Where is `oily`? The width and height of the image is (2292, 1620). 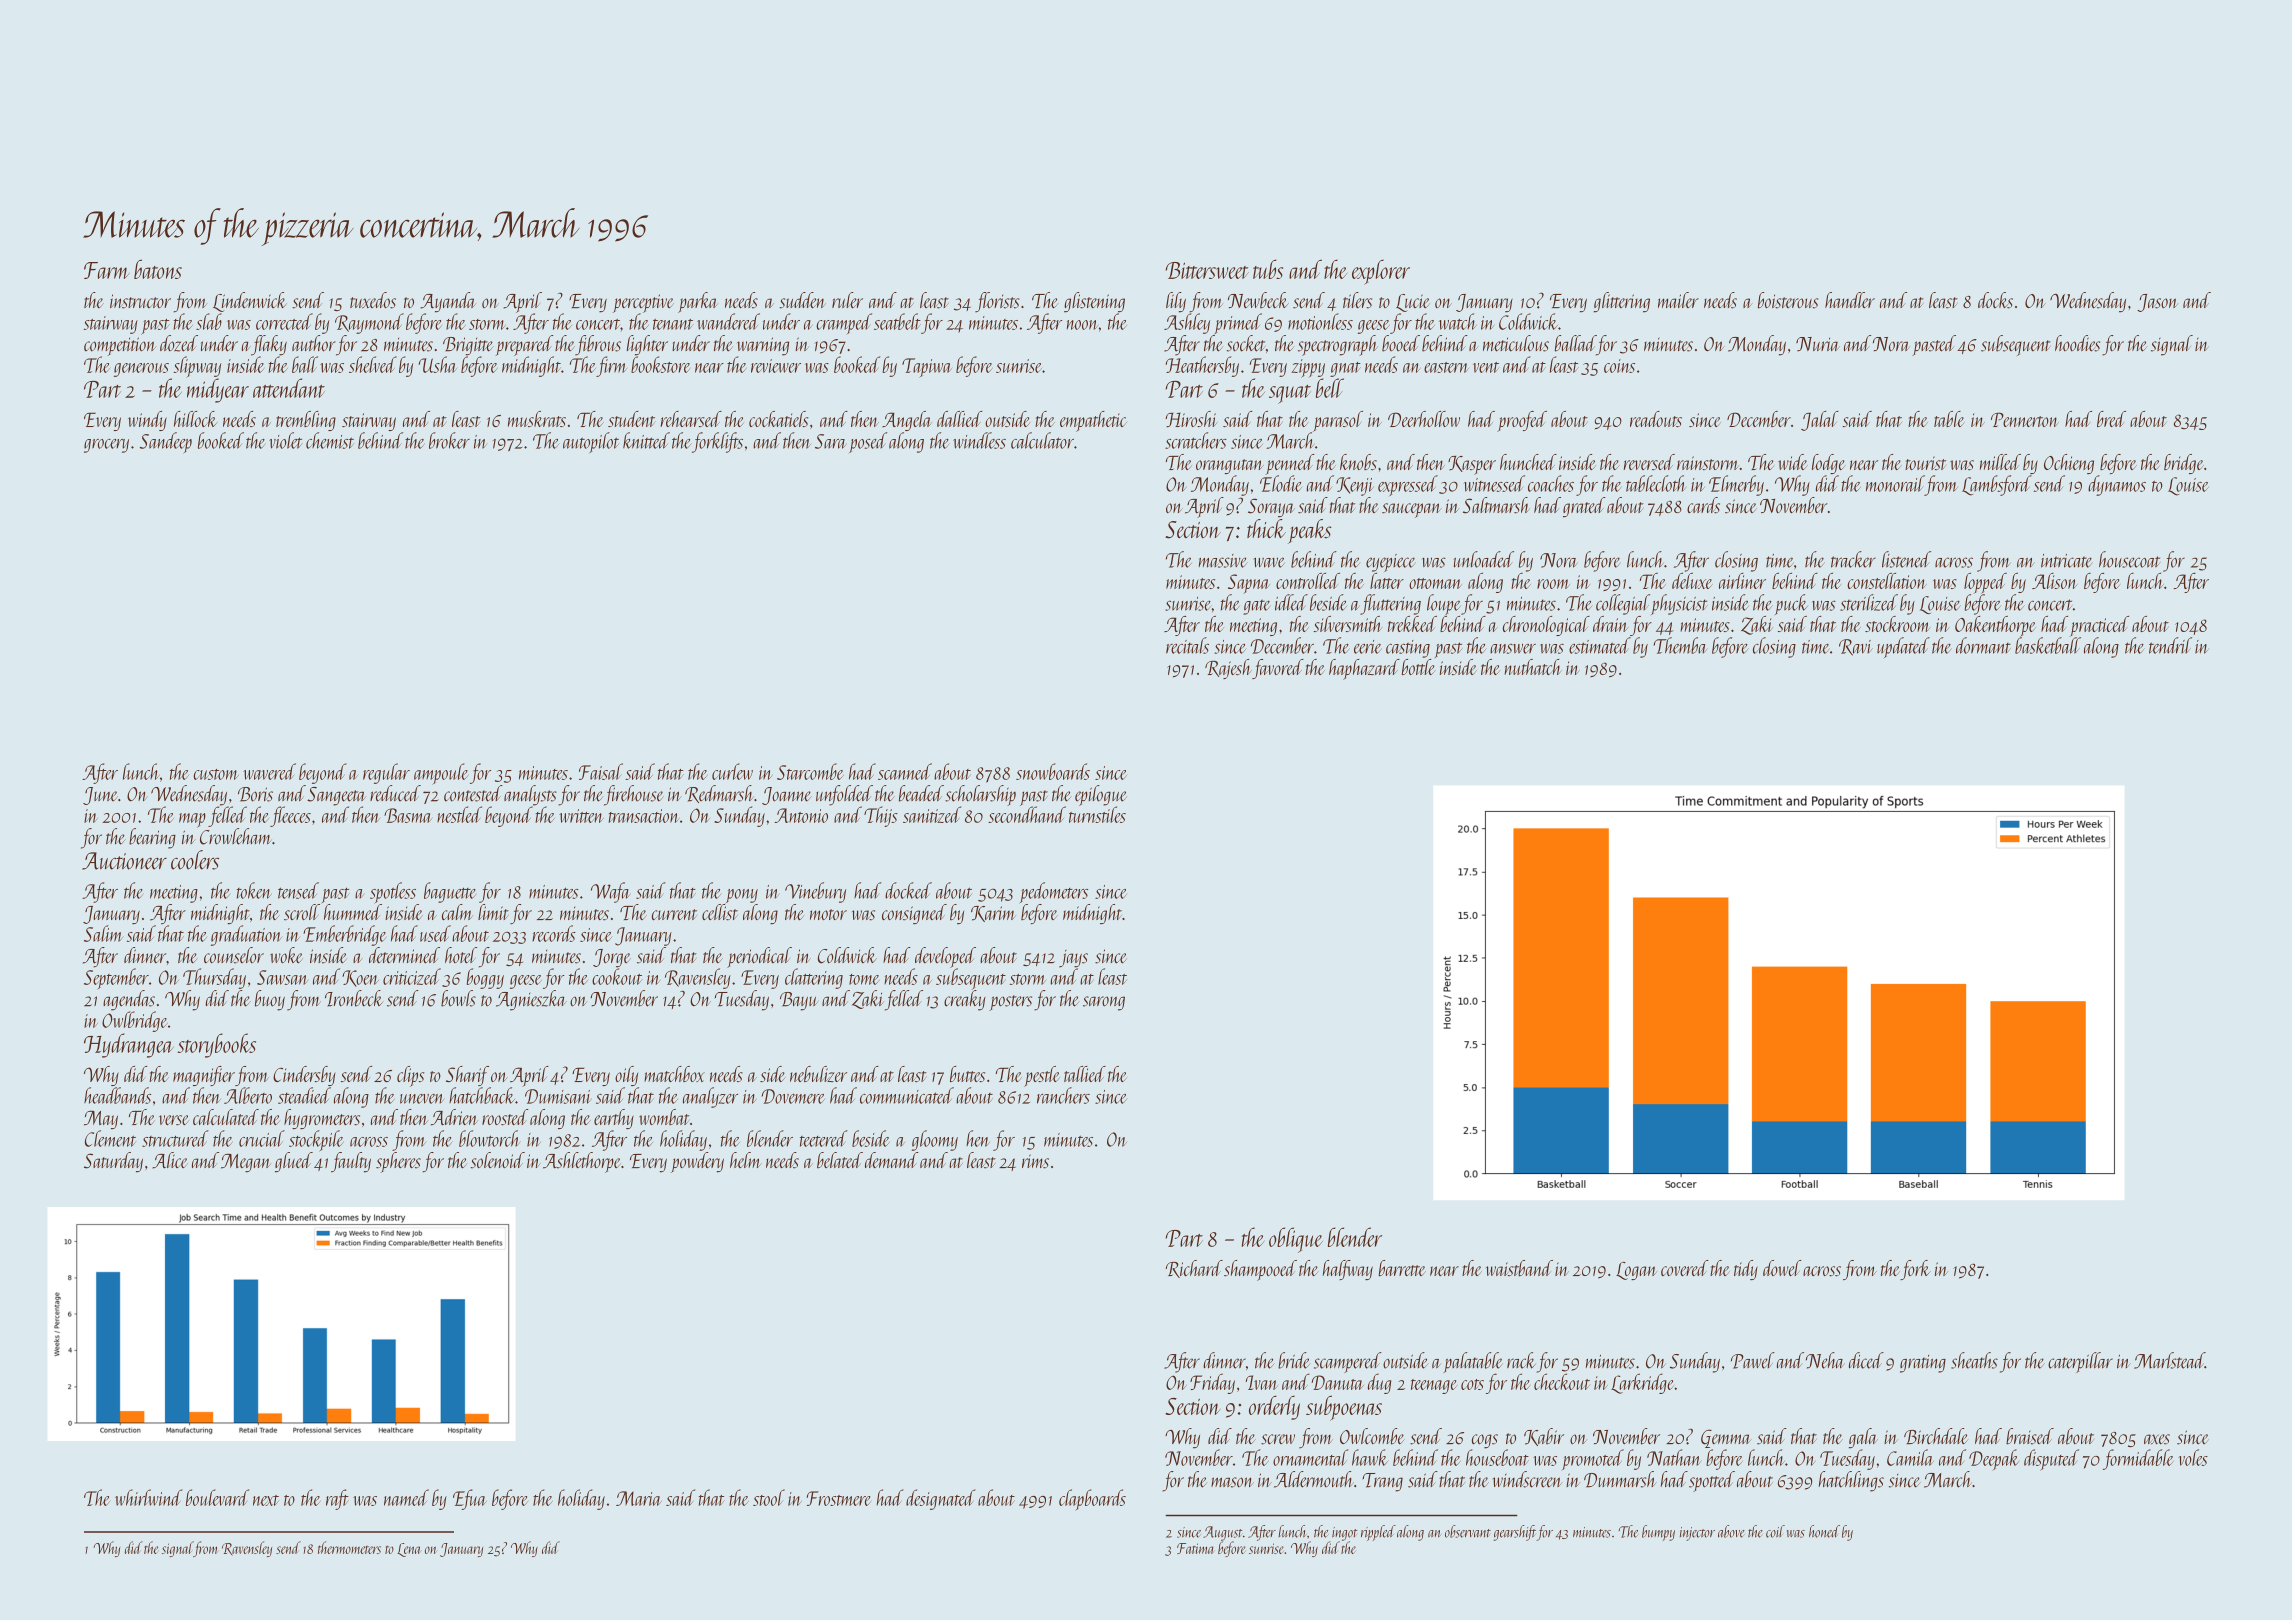 oily is located at coordinates (626, 1076).
